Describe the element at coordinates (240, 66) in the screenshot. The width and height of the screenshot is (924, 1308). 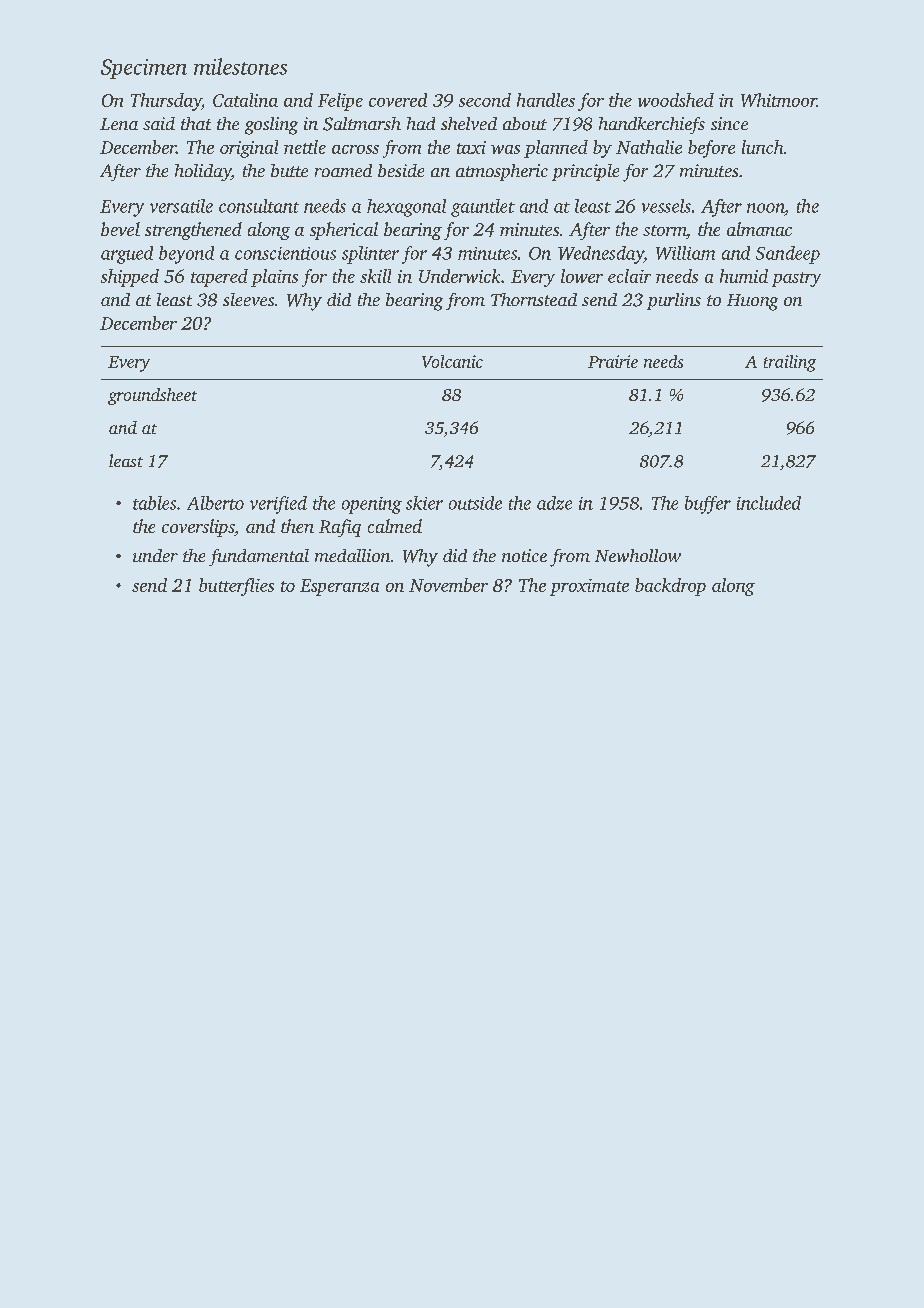
I see `milestones` at that location.
